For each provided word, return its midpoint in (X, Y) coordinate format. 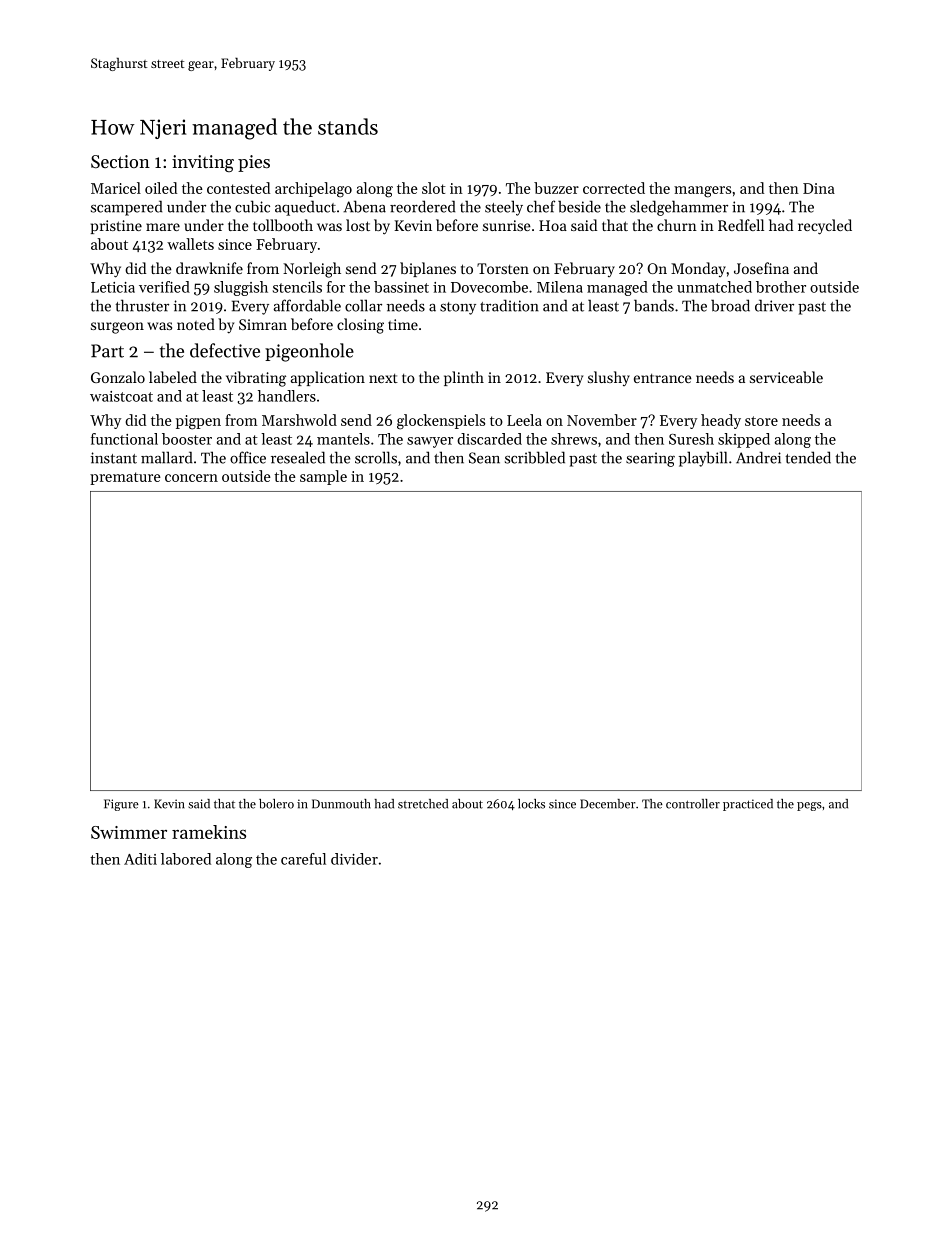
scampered (126, 208)
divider (354, 859)
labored (186, 859)
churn (677, 225)
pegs (809, 806)
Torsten (503, 268)
